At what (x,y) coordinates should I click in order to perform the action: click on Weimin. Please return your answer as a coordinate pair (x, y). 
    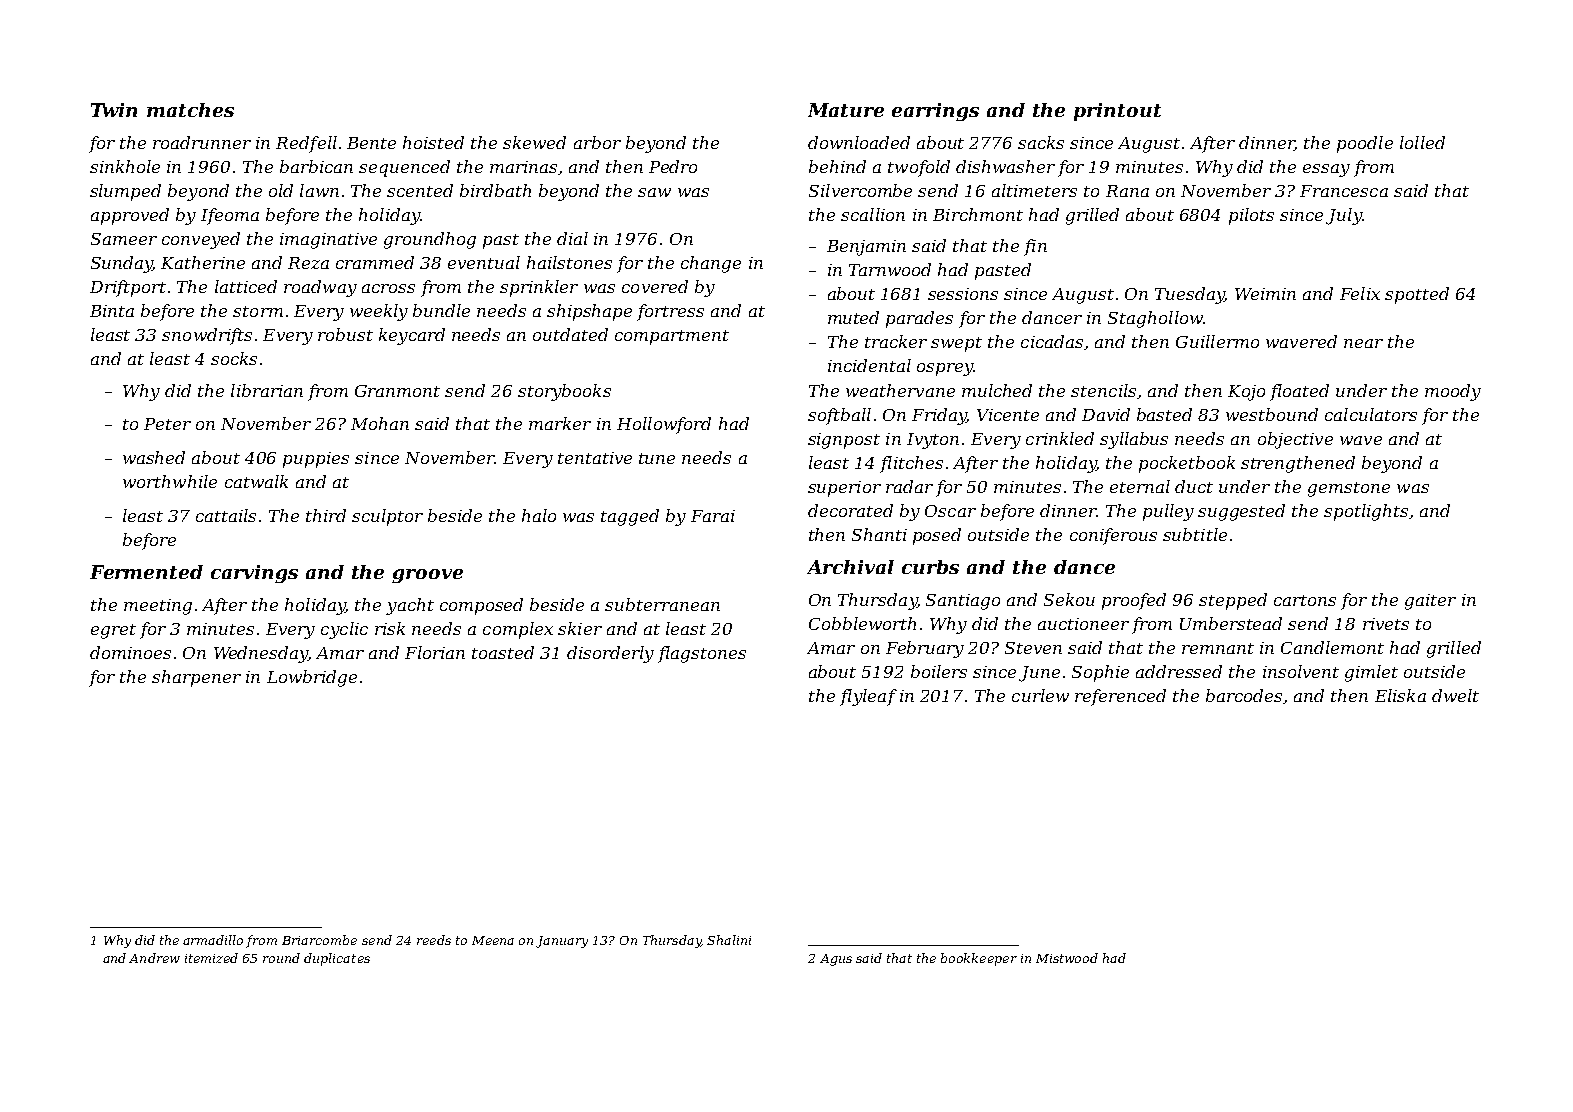
    Looking at the image, I should click on (1265, 294).
